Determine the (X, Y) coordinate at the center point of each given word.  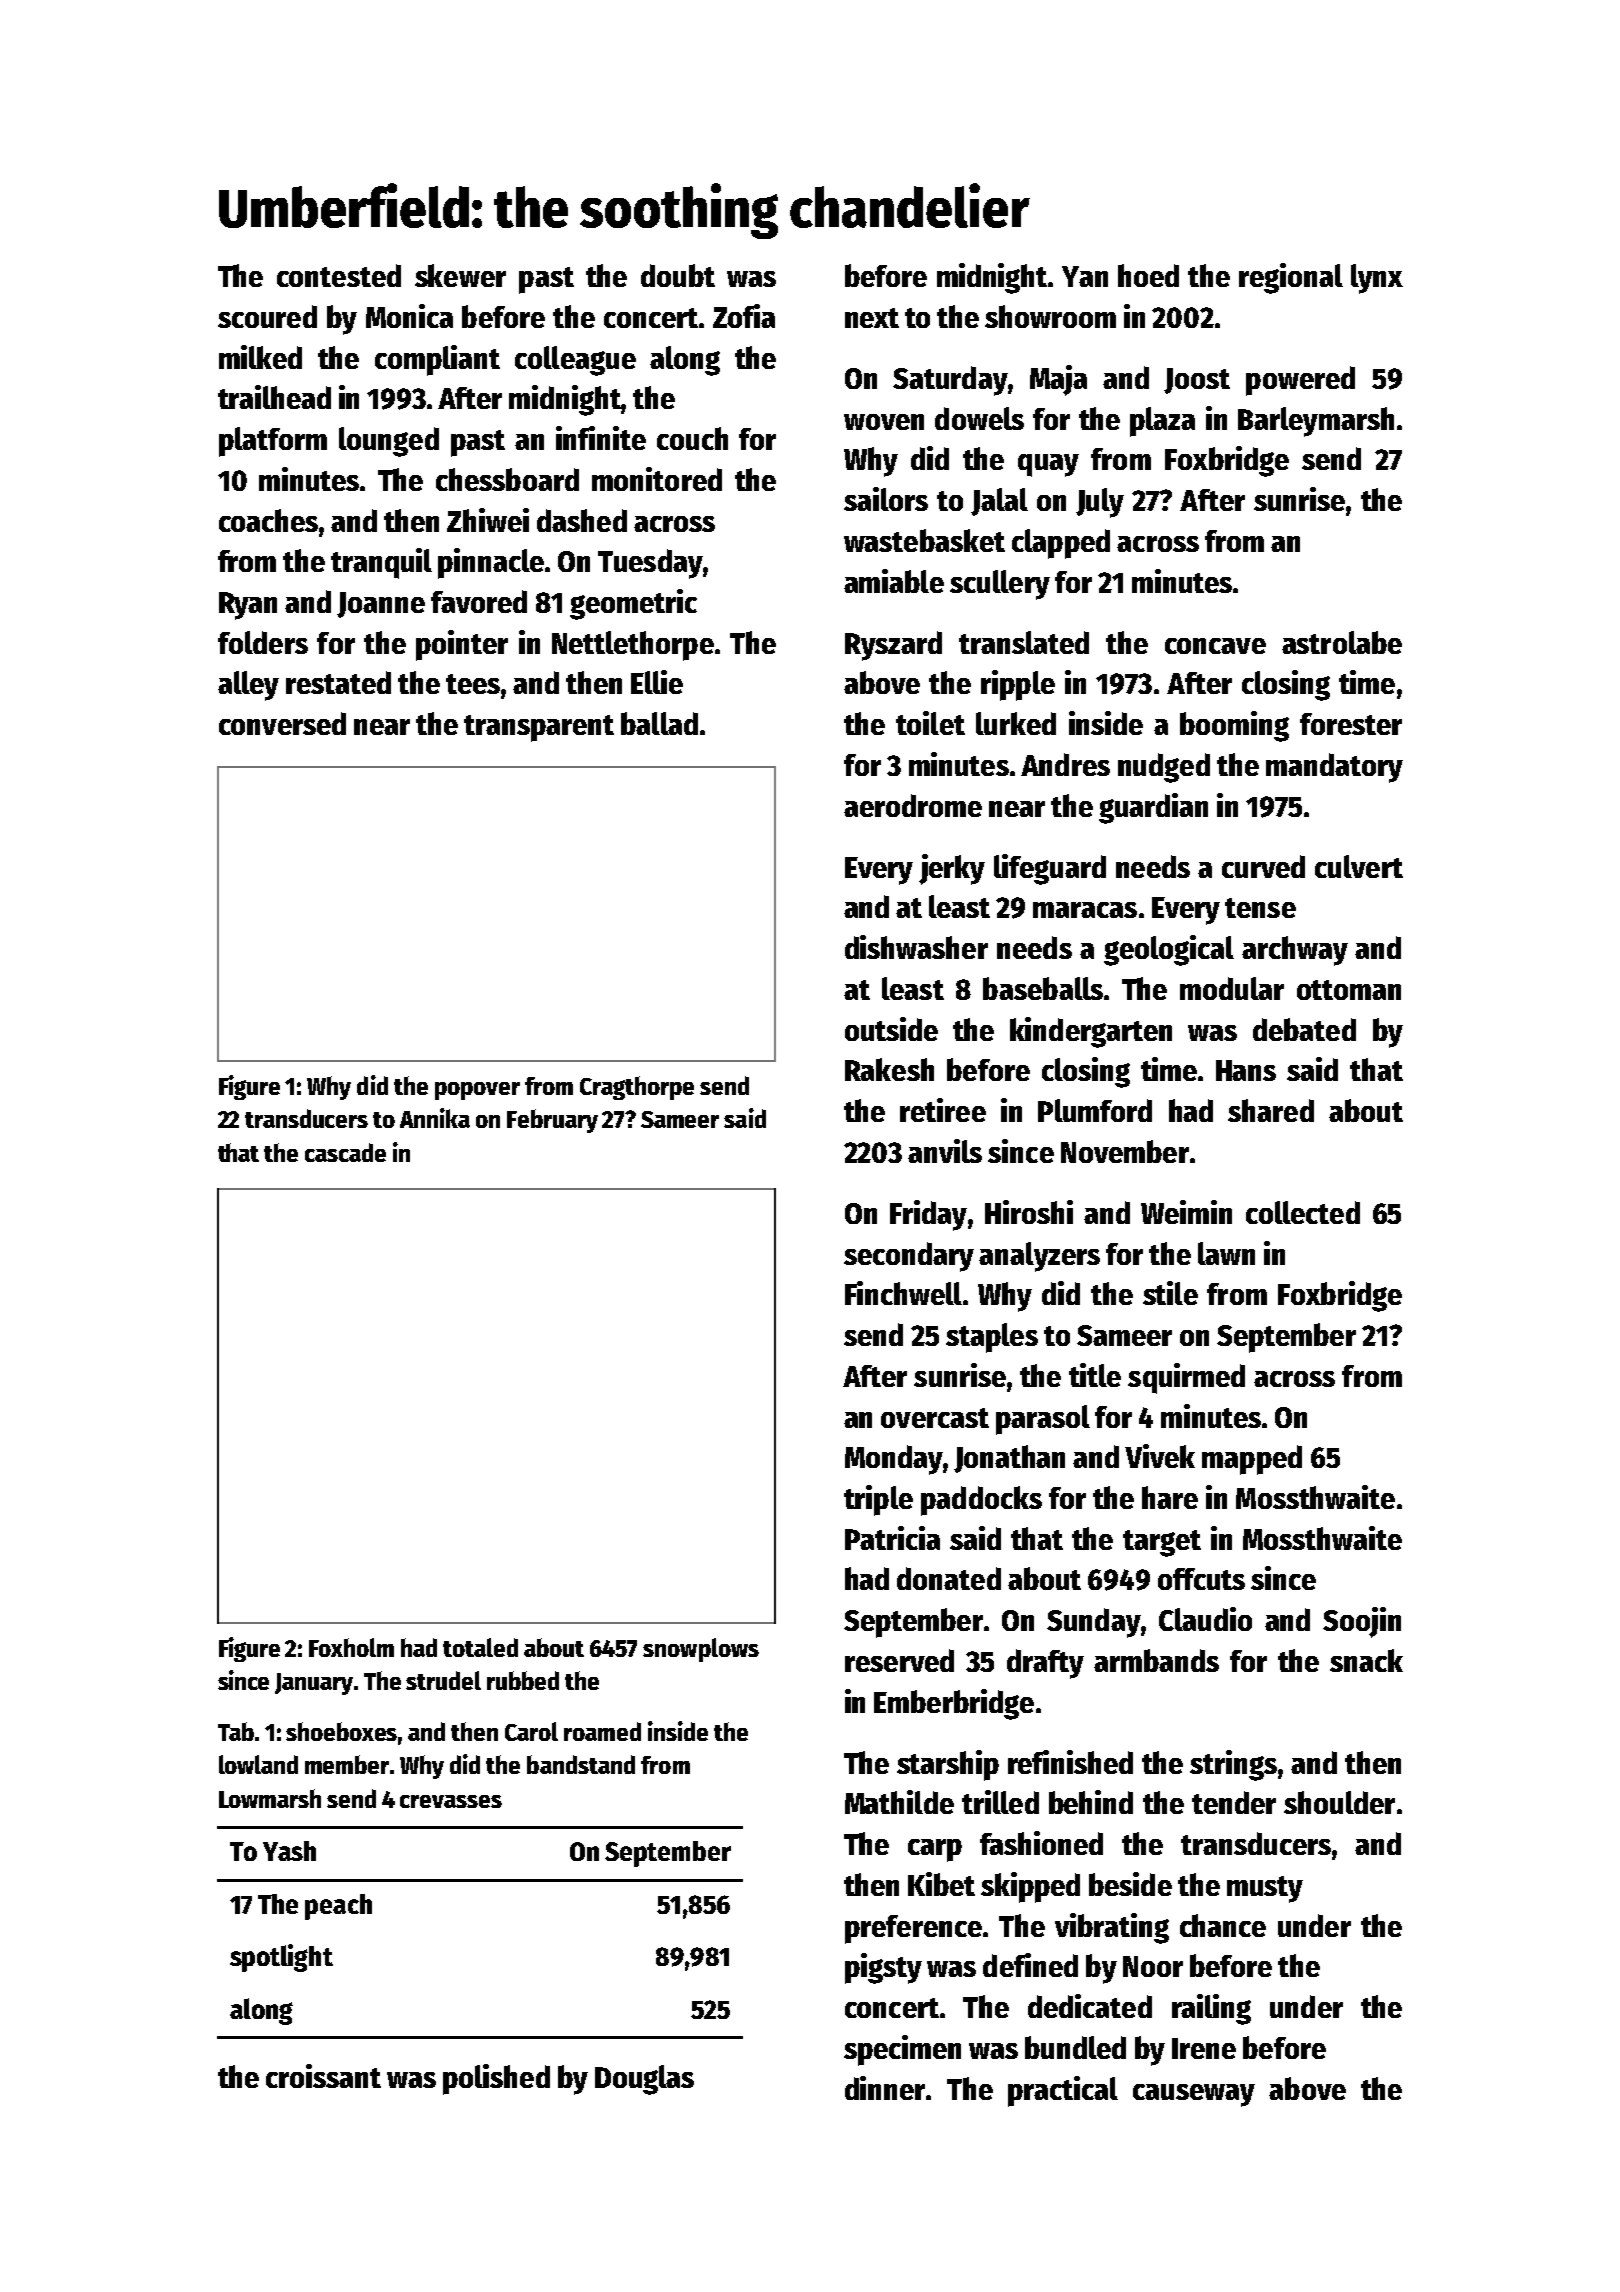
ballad (659, 723)
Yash (289, 1851)
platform (273, 442)
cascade (345, 1152)
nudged (1164, 768)
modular (1232, 988)
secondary (909, 1257)
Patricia (892, 1538)
